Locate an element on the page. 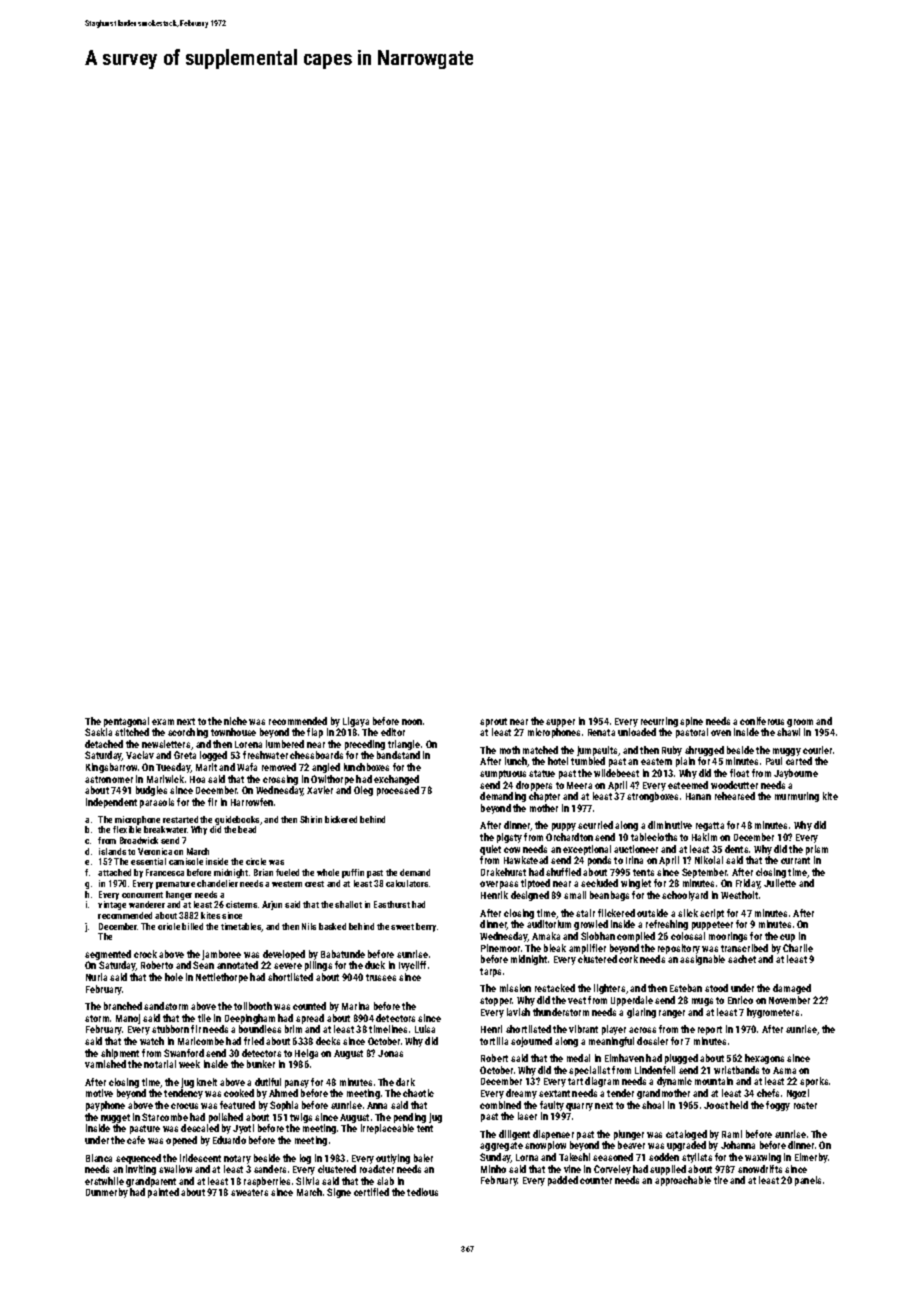  Manoj is located at coordinates (128, 1019).
